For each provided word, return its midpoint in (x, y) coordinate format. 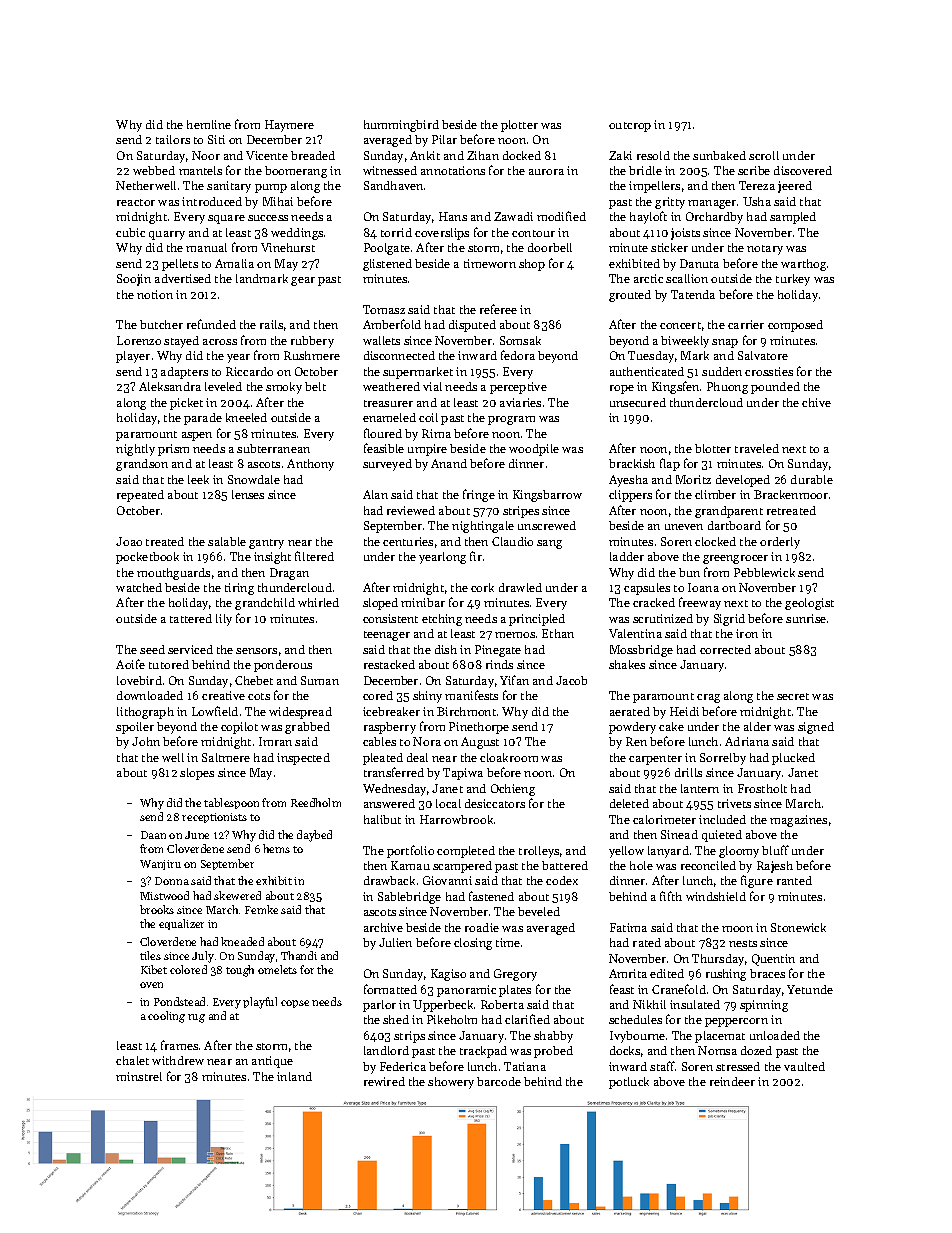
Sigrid (729, 620)
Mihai (278, 201)
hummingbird (401, 126)
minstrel (139, 1076)
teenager (387, 636)
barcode (499, 1081)
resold (653, 155)
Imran (275, 741)
